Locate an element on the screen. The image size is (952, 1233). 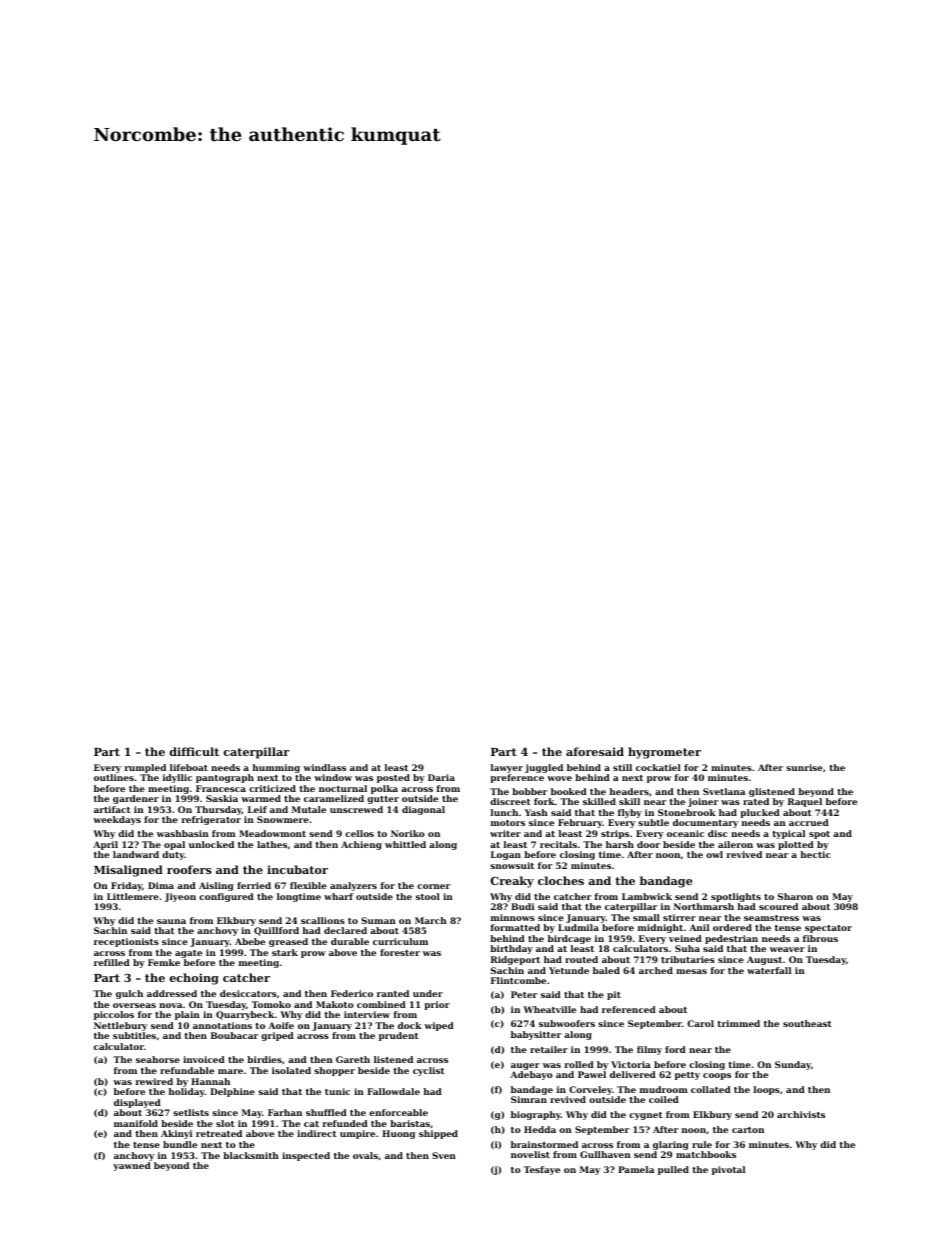
dock is located at coordinates (410, 1025).
